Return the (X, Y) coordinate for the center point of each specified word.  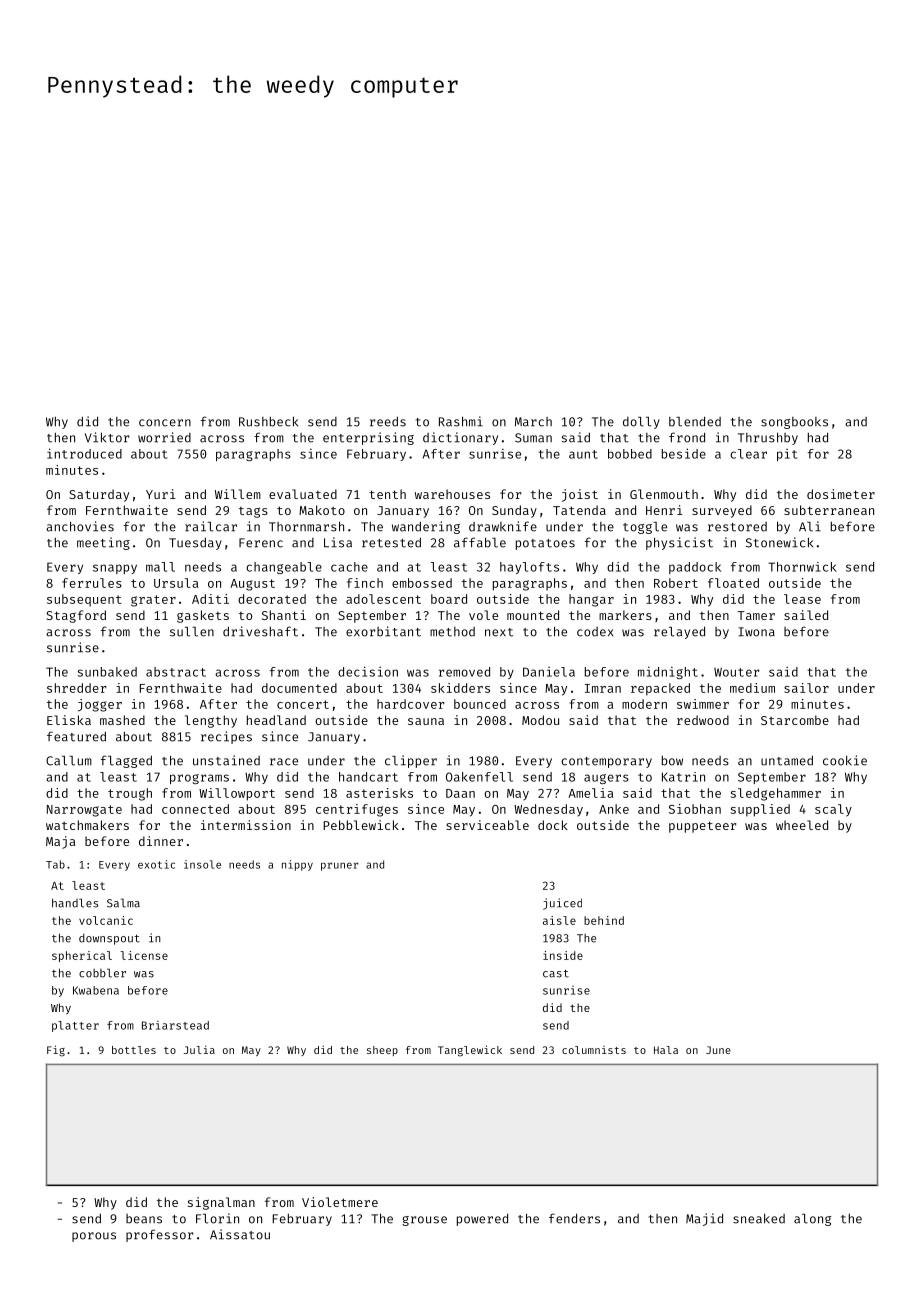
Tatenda (579, 510)
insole (202, 864)
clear (748, 454)
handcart (368, 777)
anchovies (80, 526)
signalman (221, 1203)
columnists (594, 1050)
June (718, 1050)
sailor (806, 688)
